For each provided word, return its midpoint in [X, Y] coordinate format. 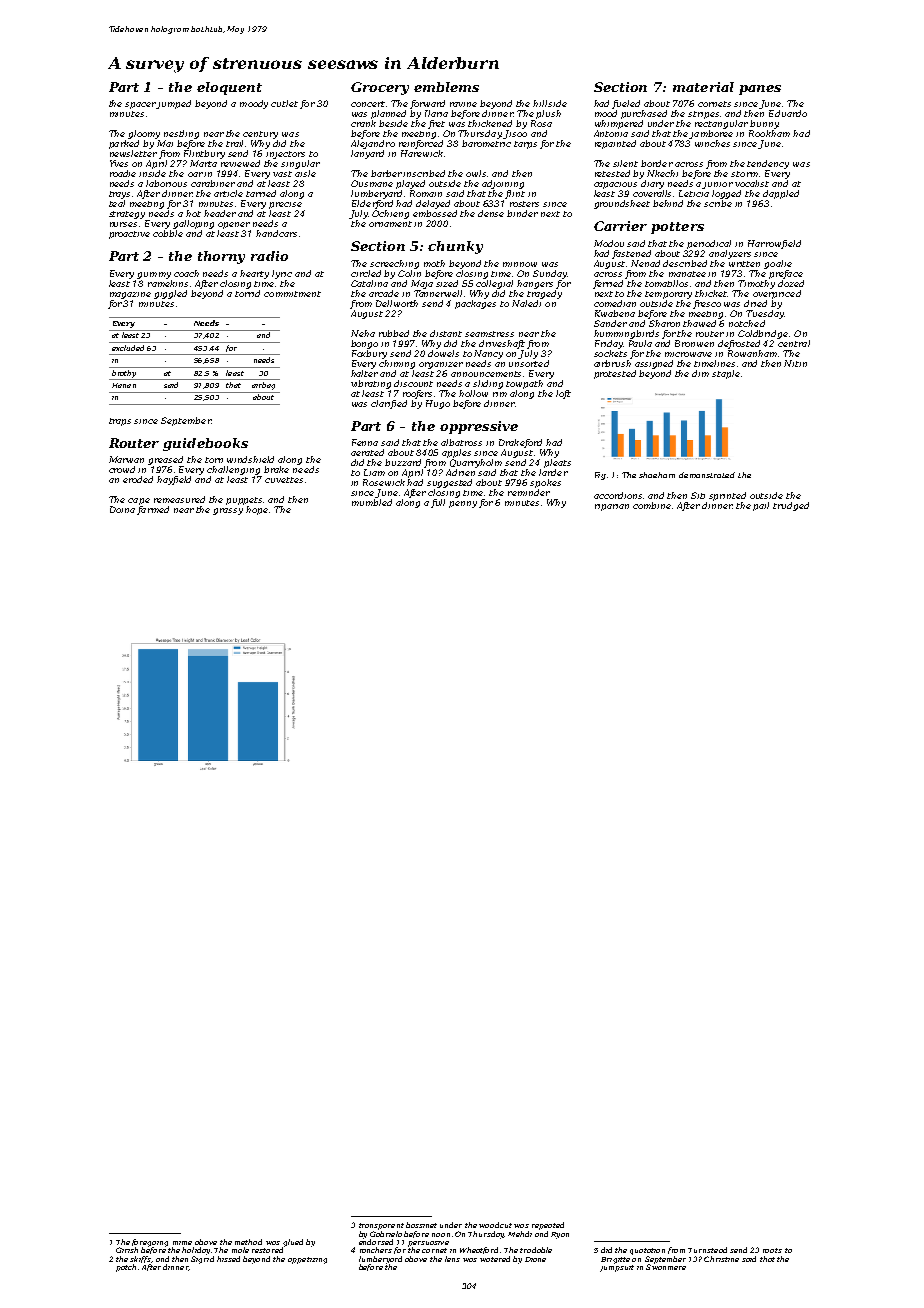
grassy [228, 511]
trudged [791, 506]
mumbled [372, 502]
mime [182, 1243]
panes [760, 90]
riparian [612, 507]
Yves [119, 163]
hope [257, 510]
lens [452, 1259]
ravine [463, 104]
